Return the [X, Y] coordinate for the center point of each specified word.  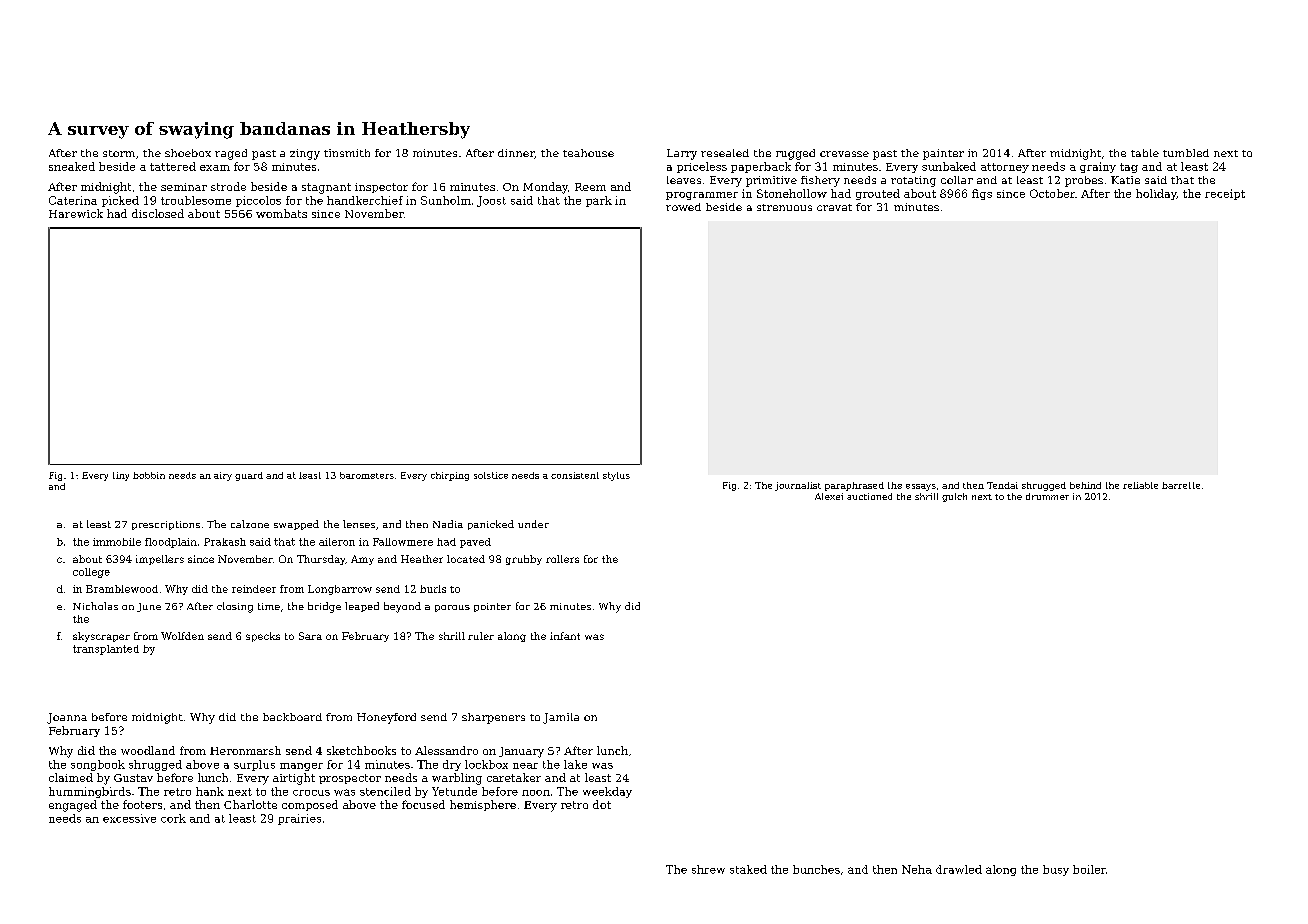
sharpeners [493, 718]
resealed [725, 153]
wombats [281, 213]
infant [565, 636]
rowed [683, 207]
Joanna [67, 718]
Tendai [1002, 485]
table [1145, 153]
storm [119, 153]
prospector [350, 779]
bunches [816, 869]
